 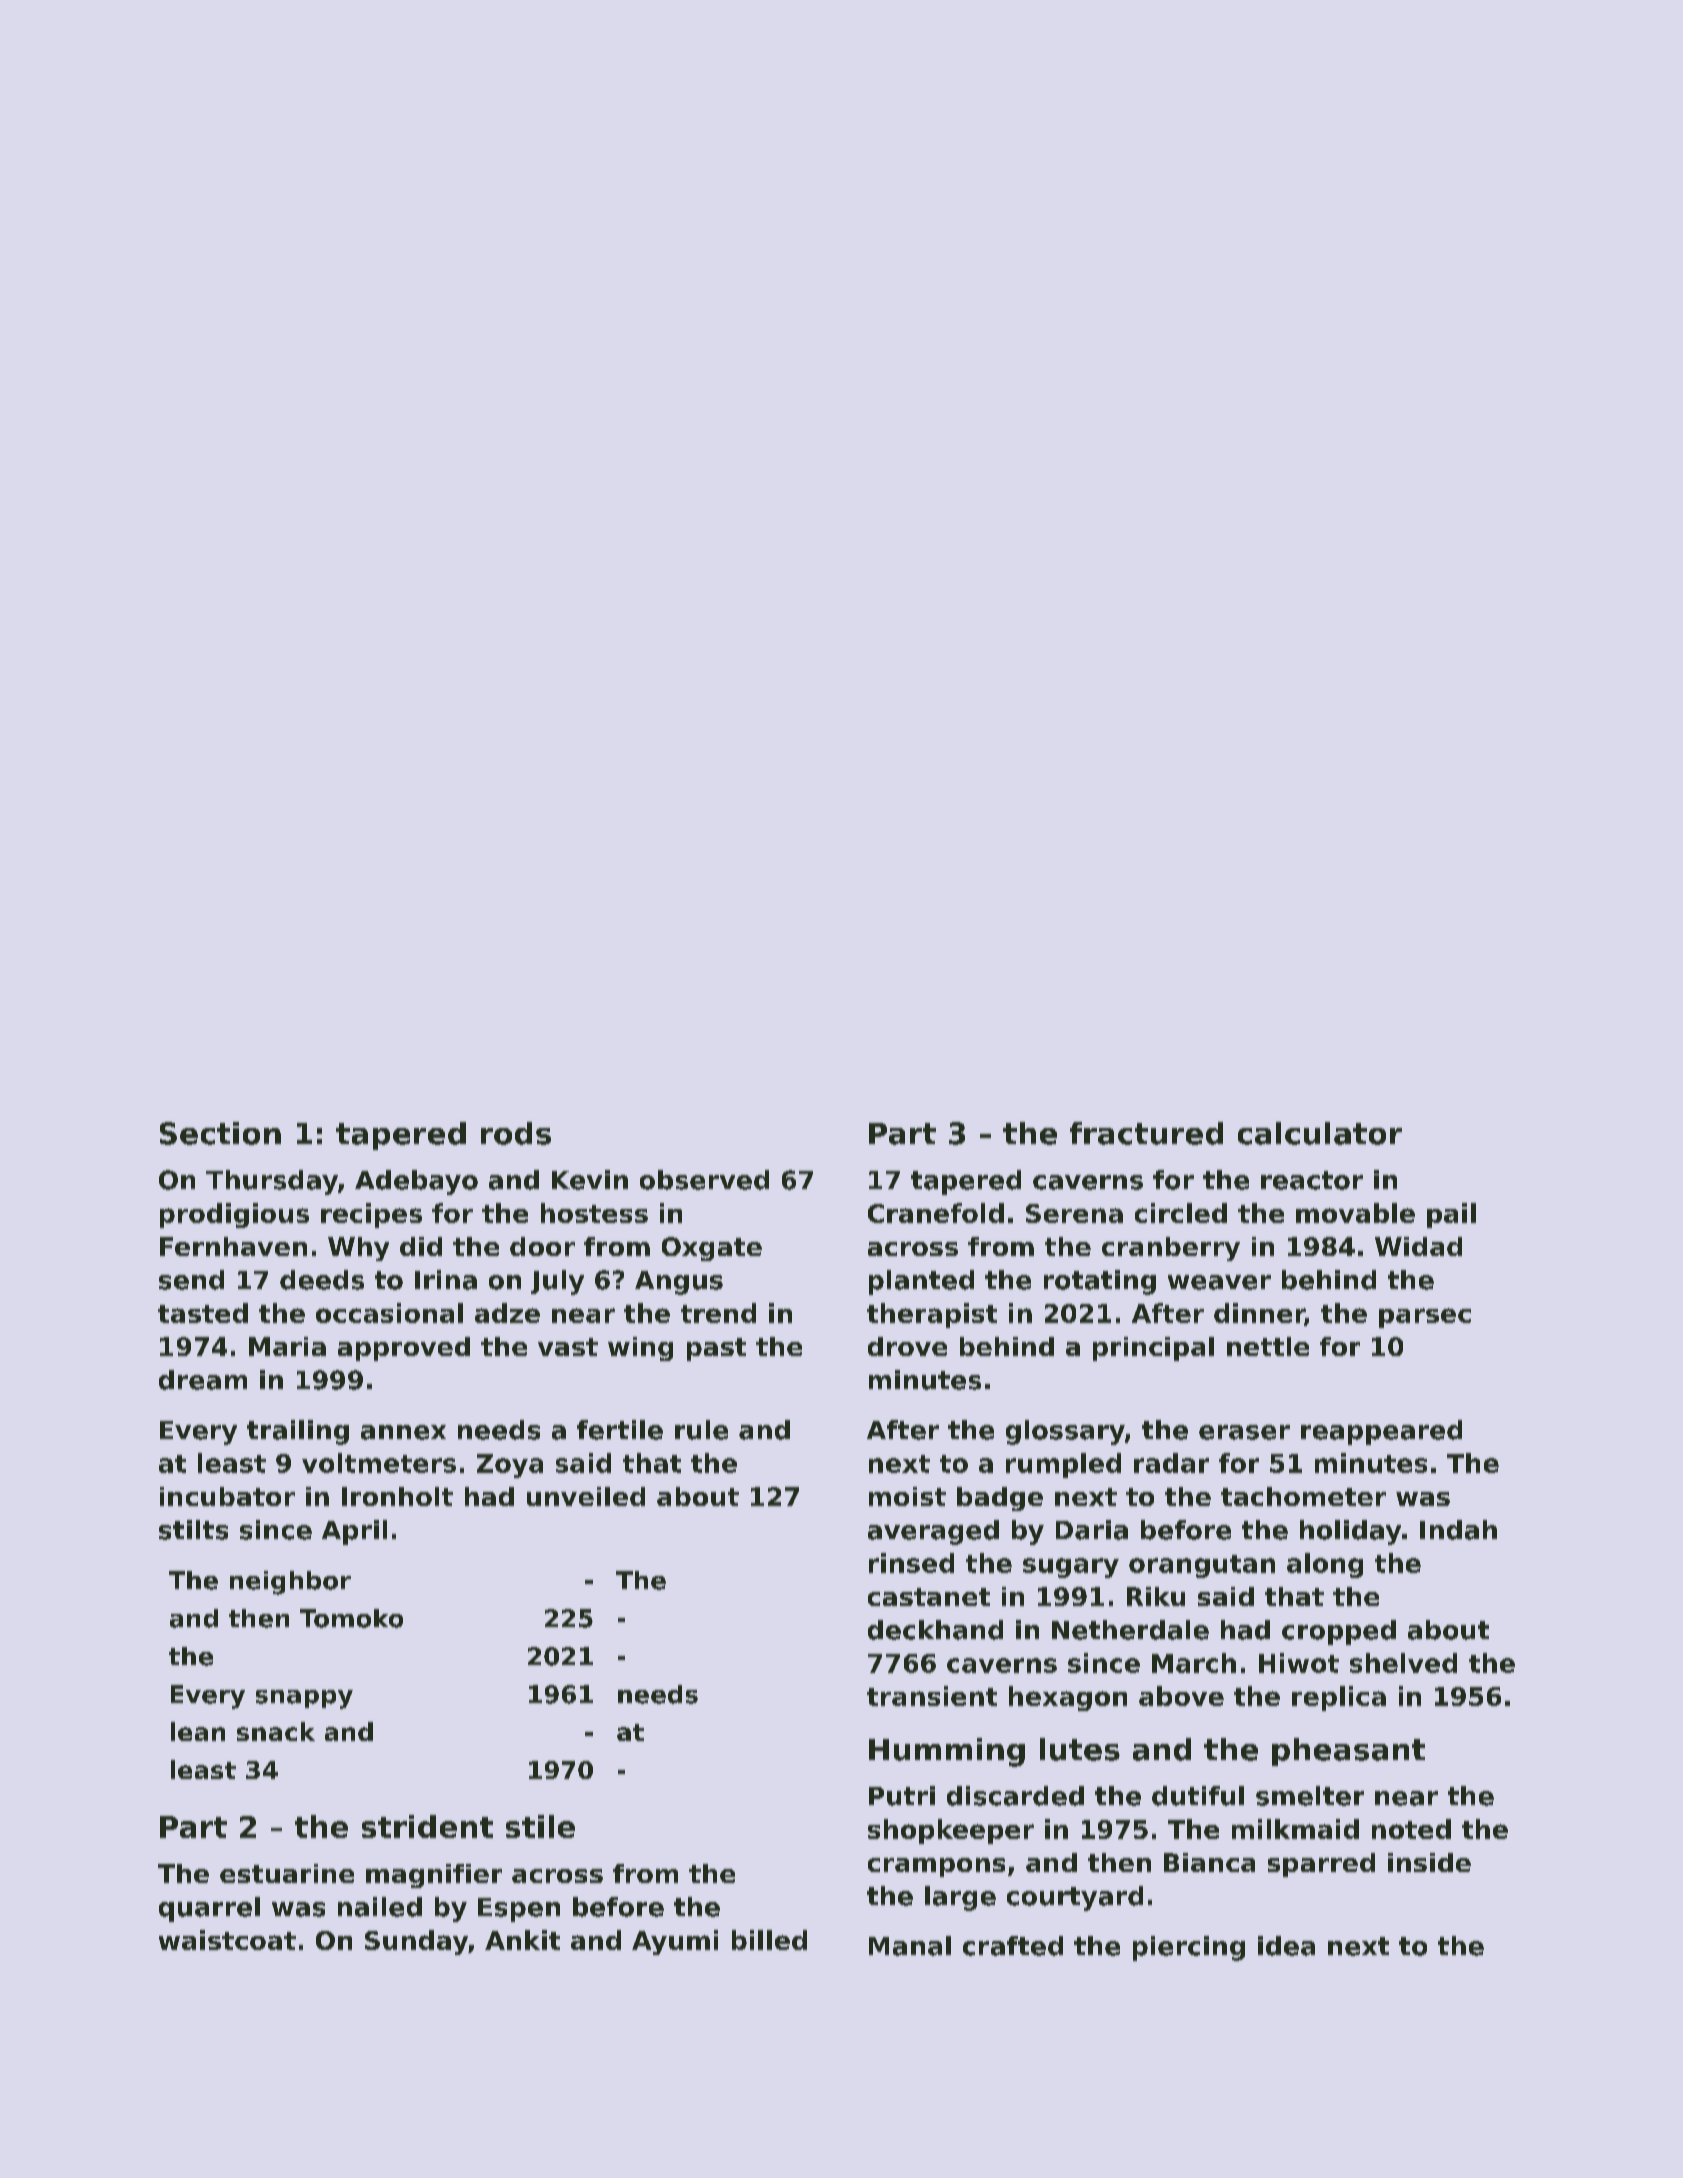 What do you see at coordinates (290, 1583) in the screenshot?
I see `neighbor` at bounding box center [290, 1583].
